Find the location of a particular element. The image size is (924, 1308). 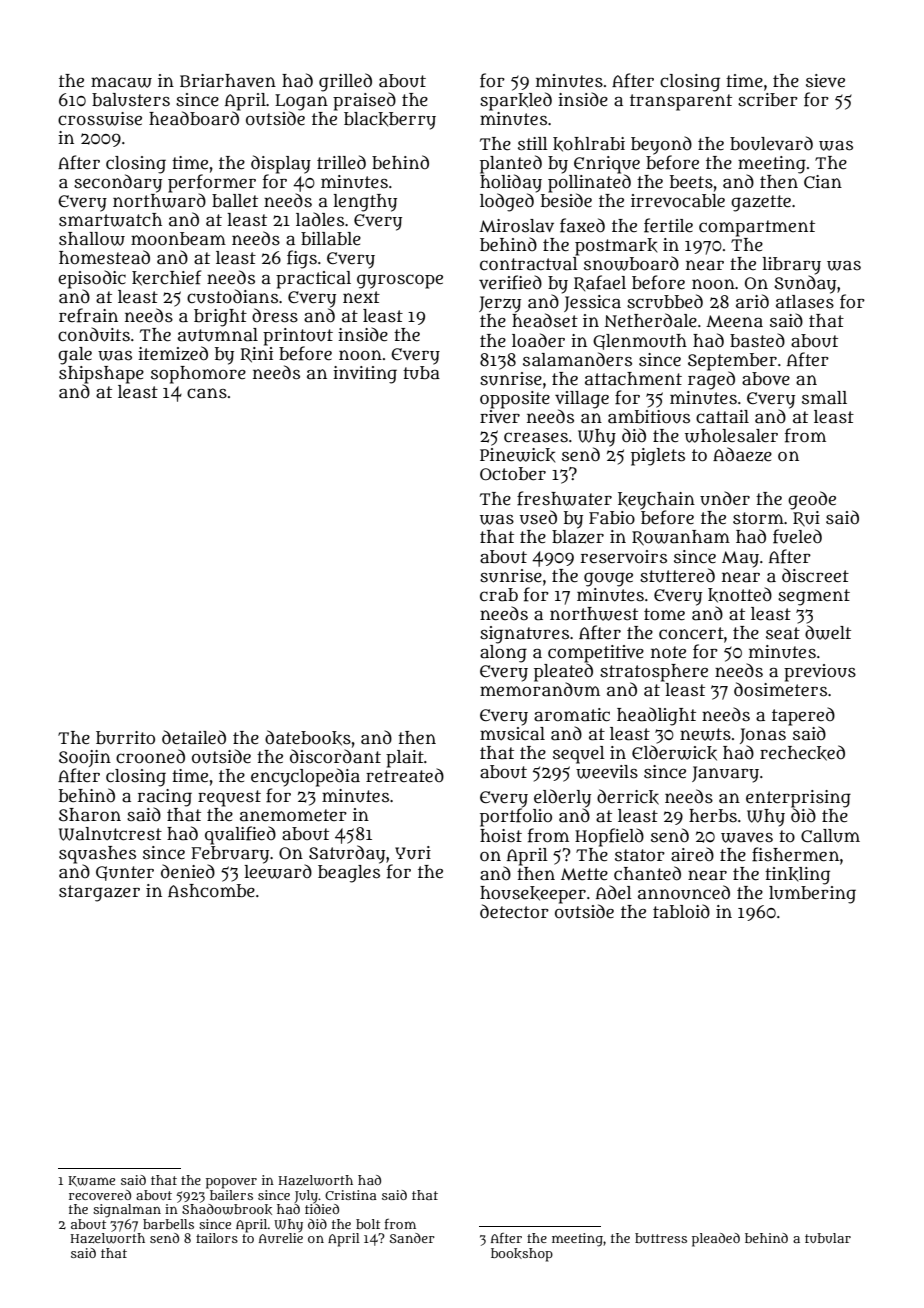

episodic is located at coordinates (92, 279).
